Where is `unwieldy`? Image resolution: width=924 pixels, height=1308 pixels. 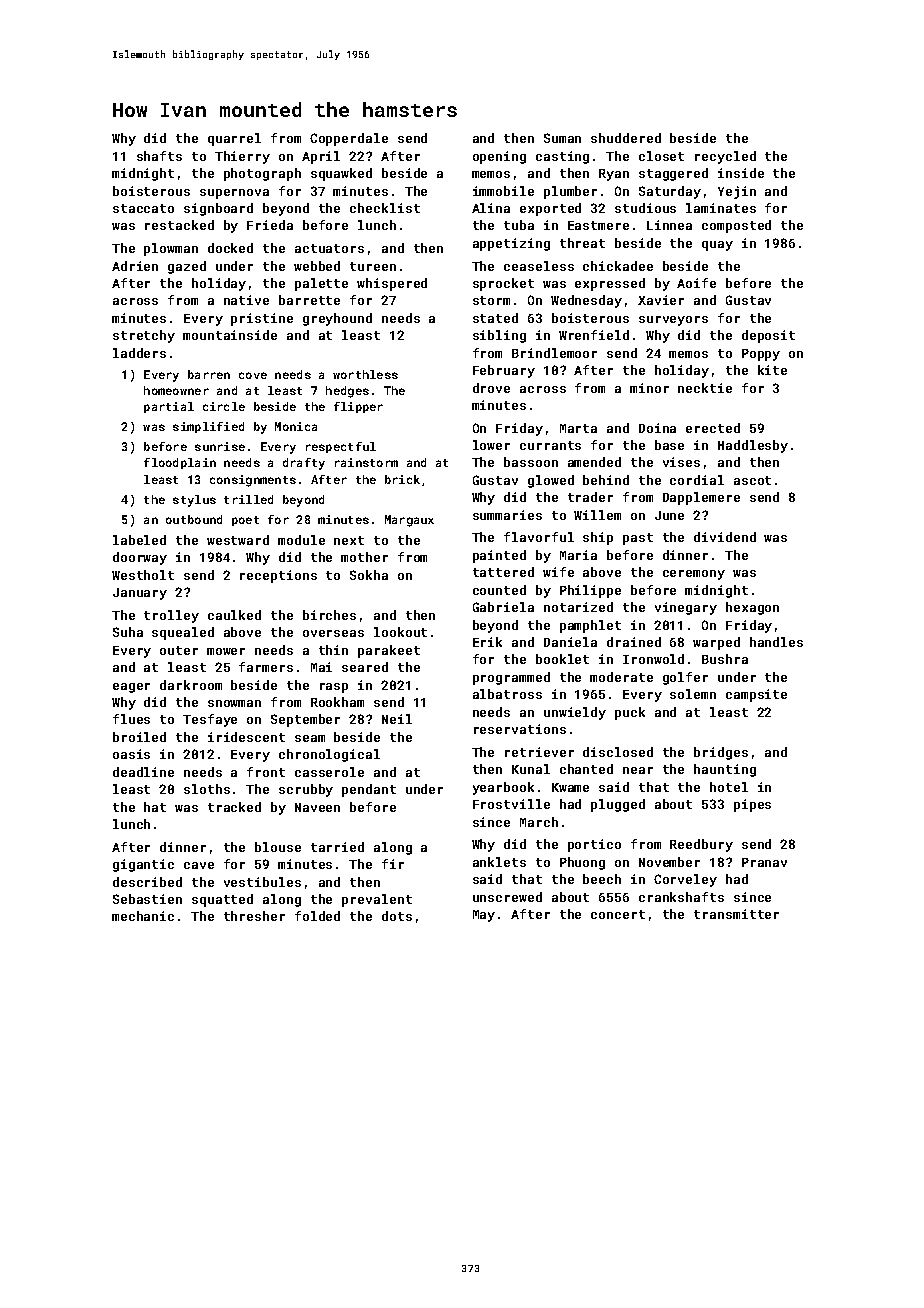
unwieldy is located at coordinates (575, 713).
